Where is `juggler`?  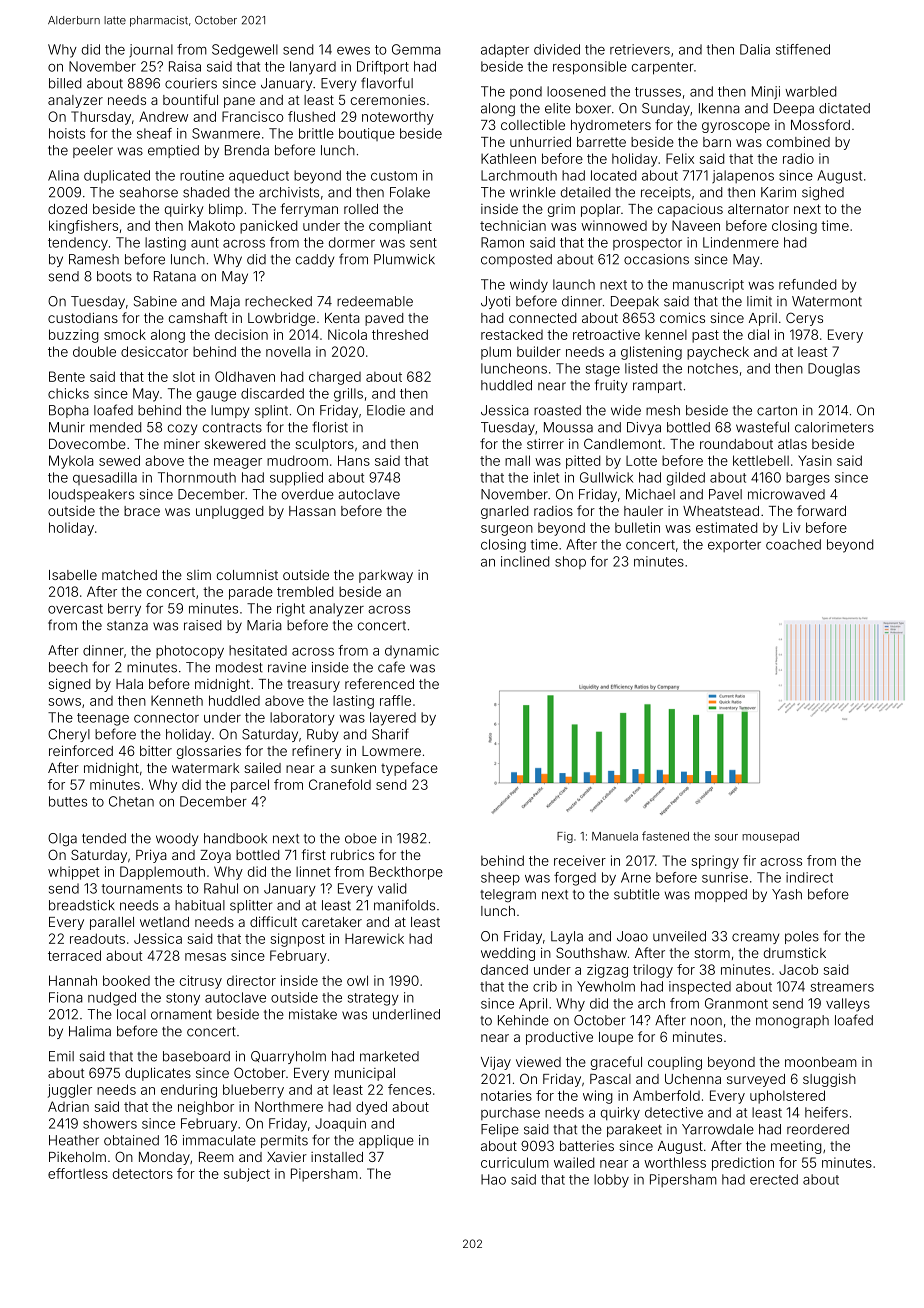
juggler is located at coordinates (69, 1091).
